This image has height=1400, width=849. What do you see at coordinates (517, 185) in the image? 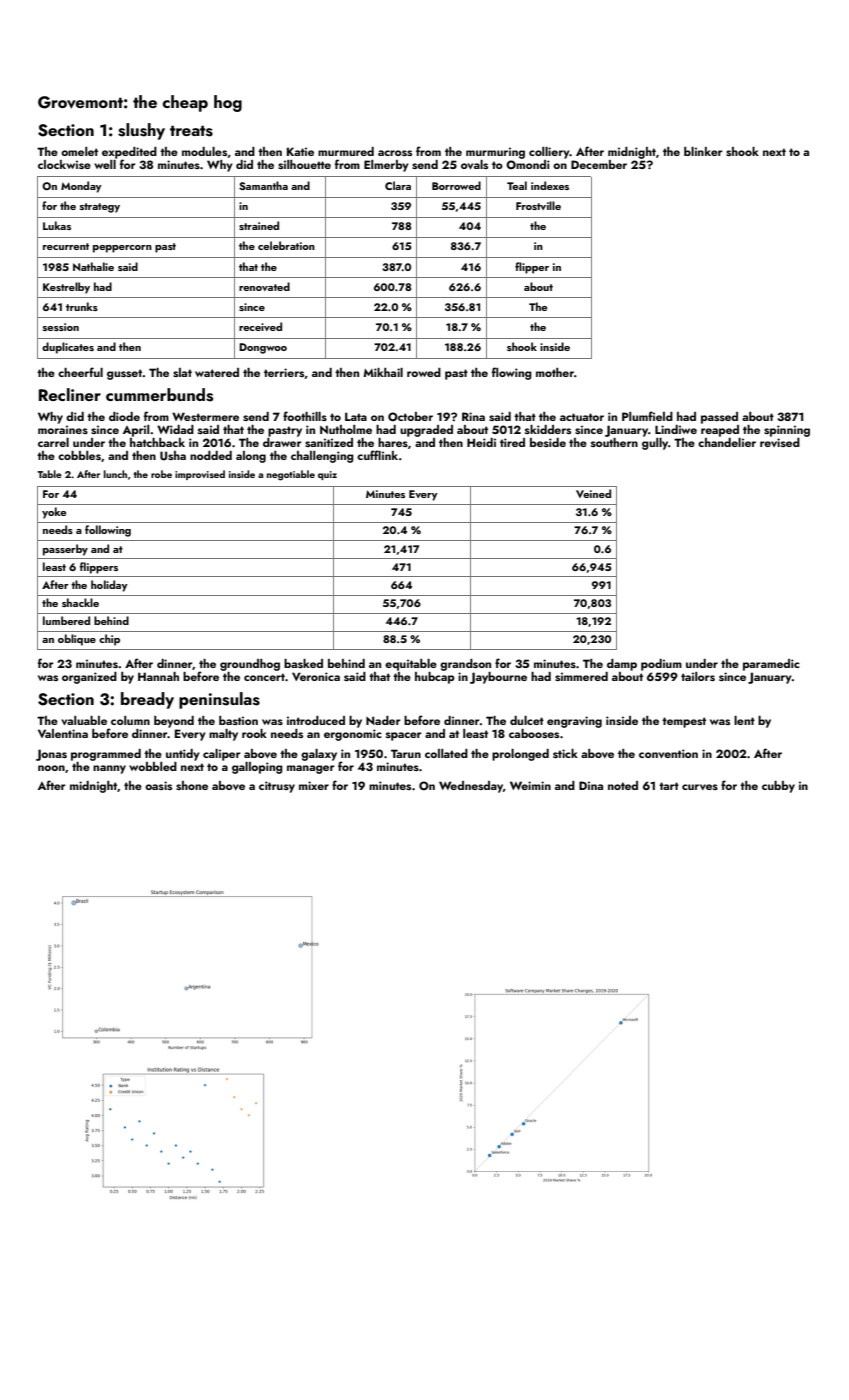
I see `Teal` at bounding box center [517, 185].
